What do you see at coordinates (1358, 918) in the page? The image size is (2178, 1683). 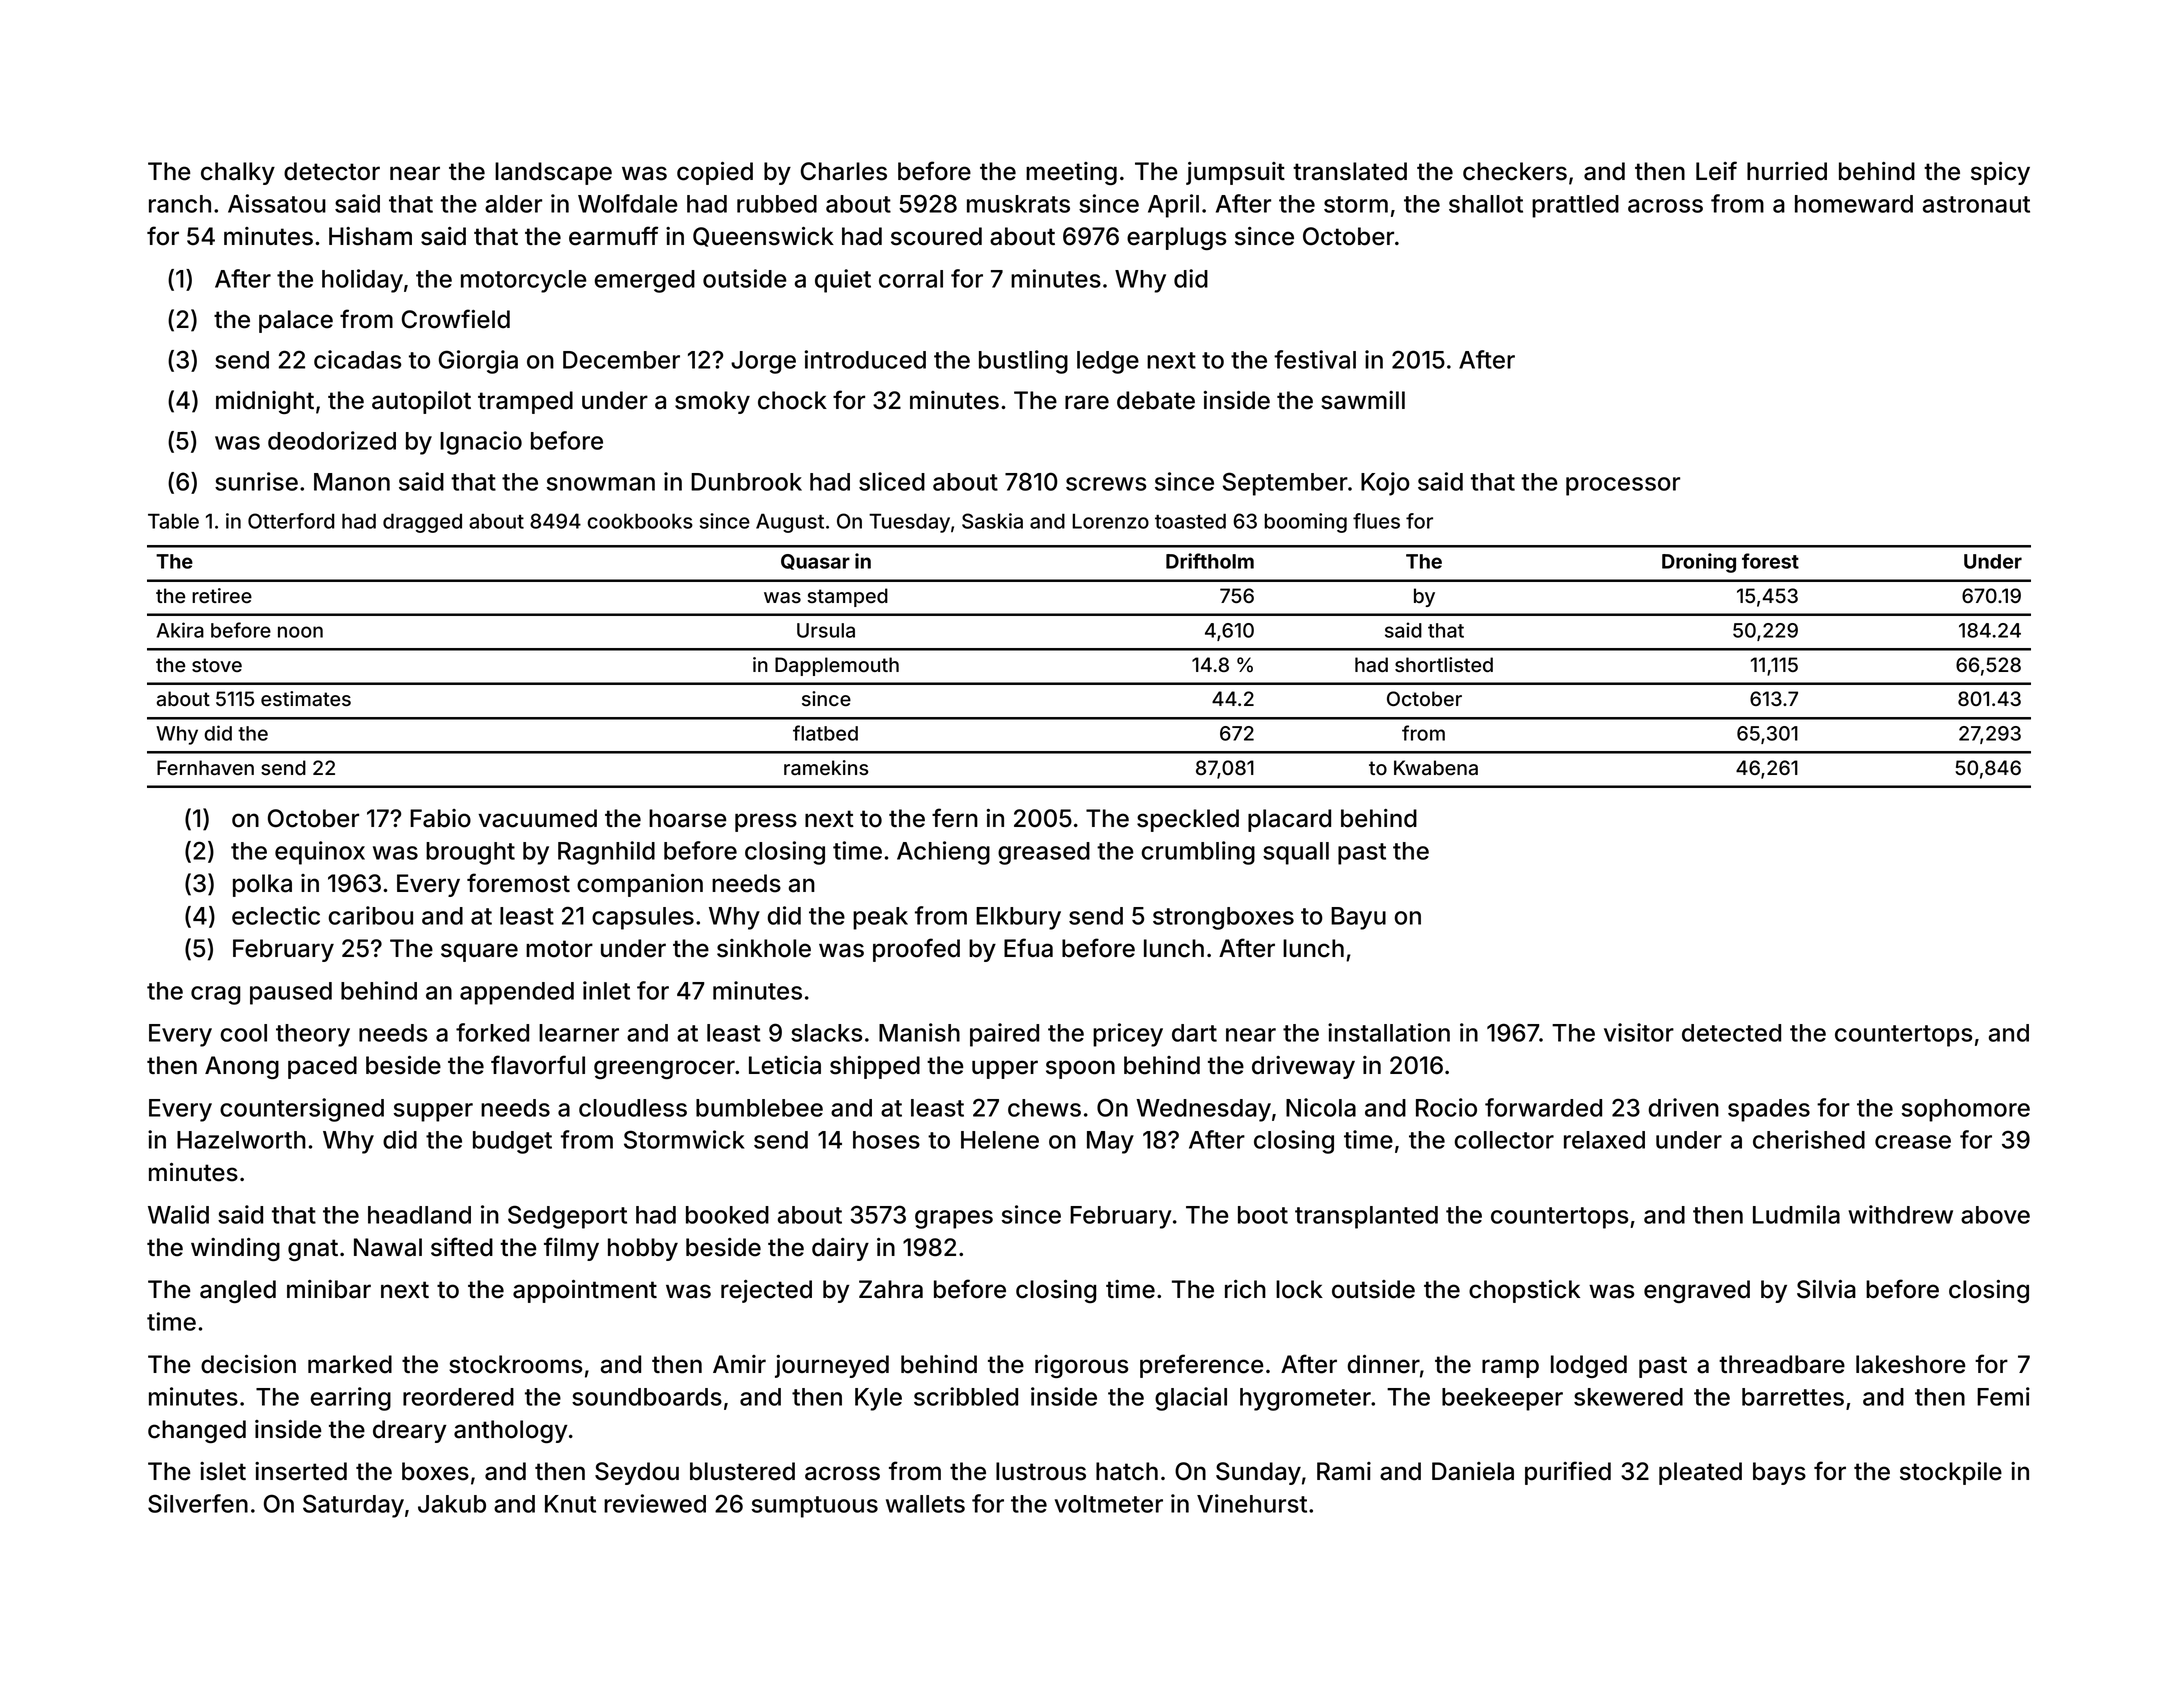 I see `Bayu` at bounding box center [1358, 918].
